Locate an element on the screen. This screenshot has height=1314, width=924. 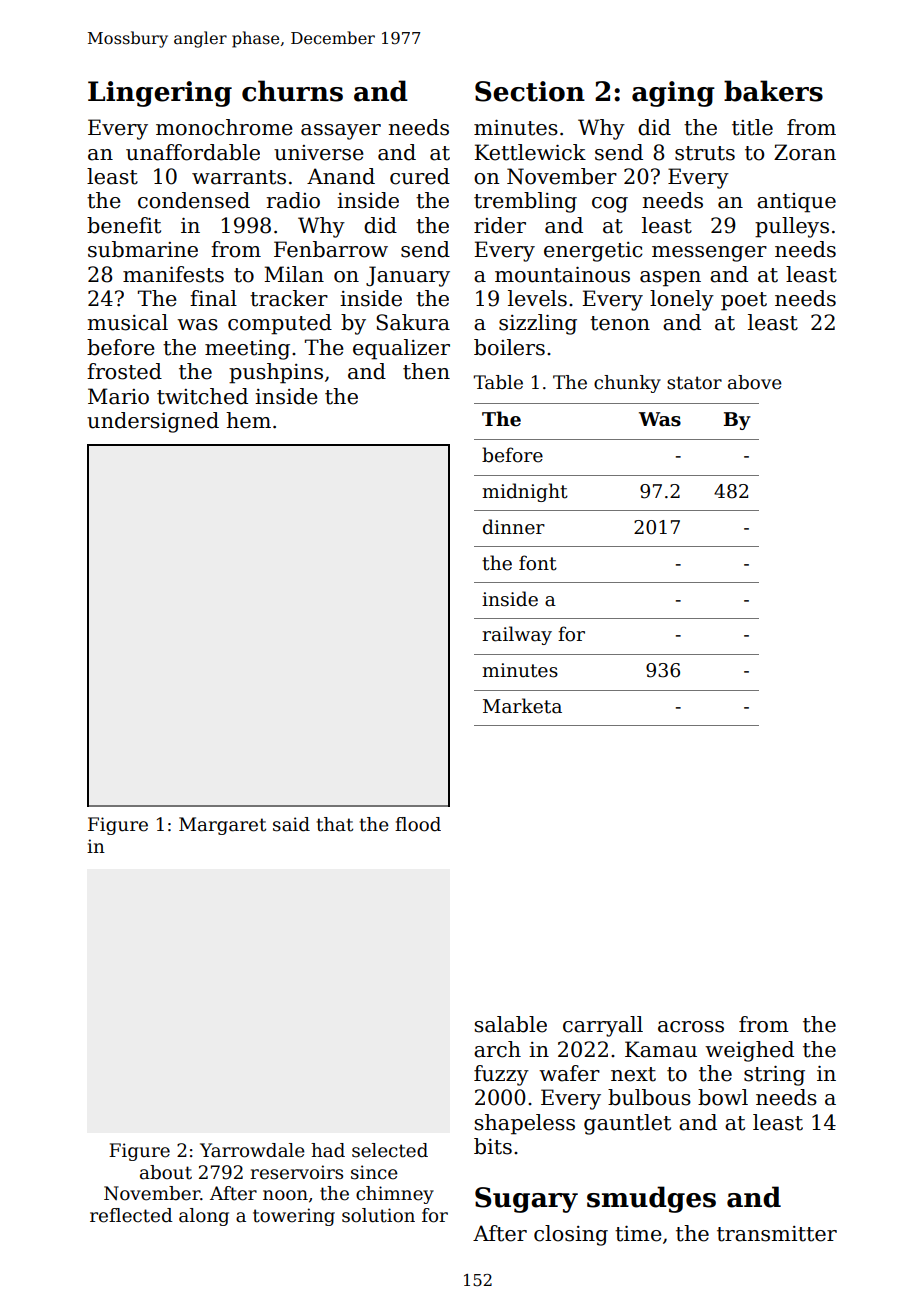
along is located at coordinates (204, 1217).
